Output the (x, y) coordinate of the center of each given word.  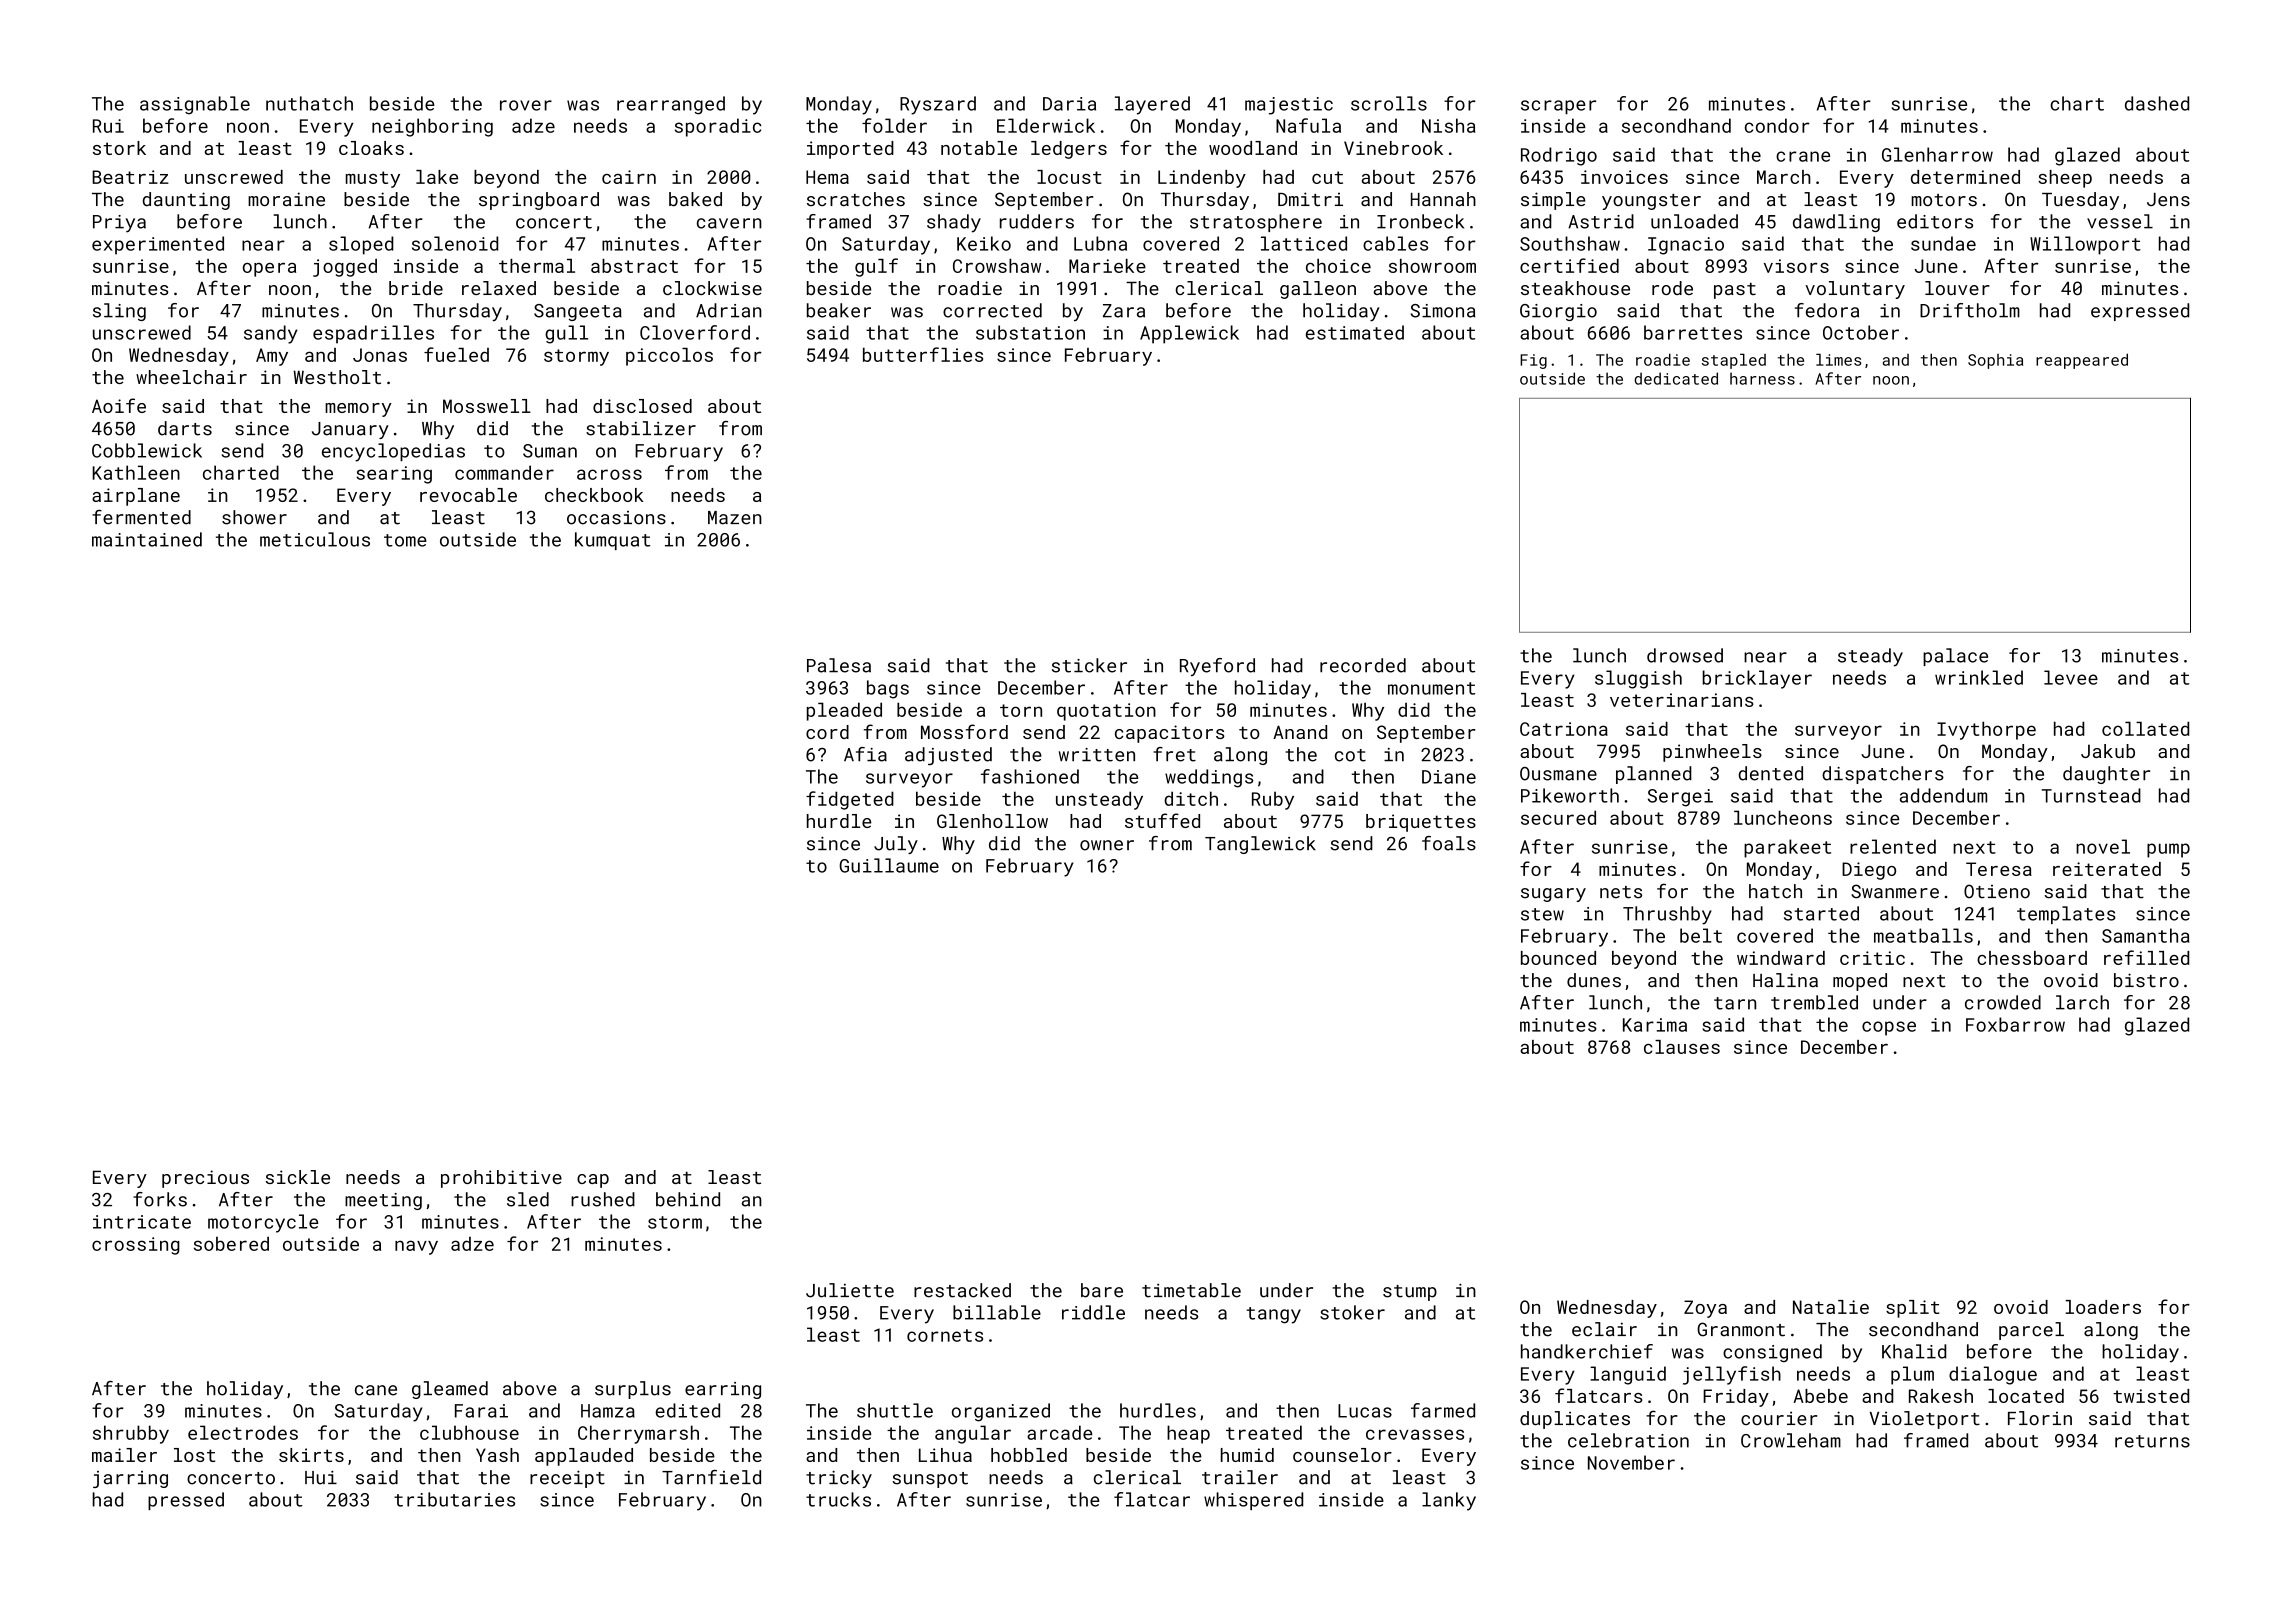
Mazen (735, 518)
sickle (297, 1177)
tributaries (454, 1499)
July (896, 845)
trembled (1814, 1002)
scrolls (1389, 103)
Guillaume (889, 865)
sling (119, 312)
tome (405, 540)
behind (688, 1199)
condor (1777, 125)
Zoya (1705, 1309)
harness (1762, 378)
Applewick (1189, 334)
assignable (195, 105)
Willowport (2085, 245)
